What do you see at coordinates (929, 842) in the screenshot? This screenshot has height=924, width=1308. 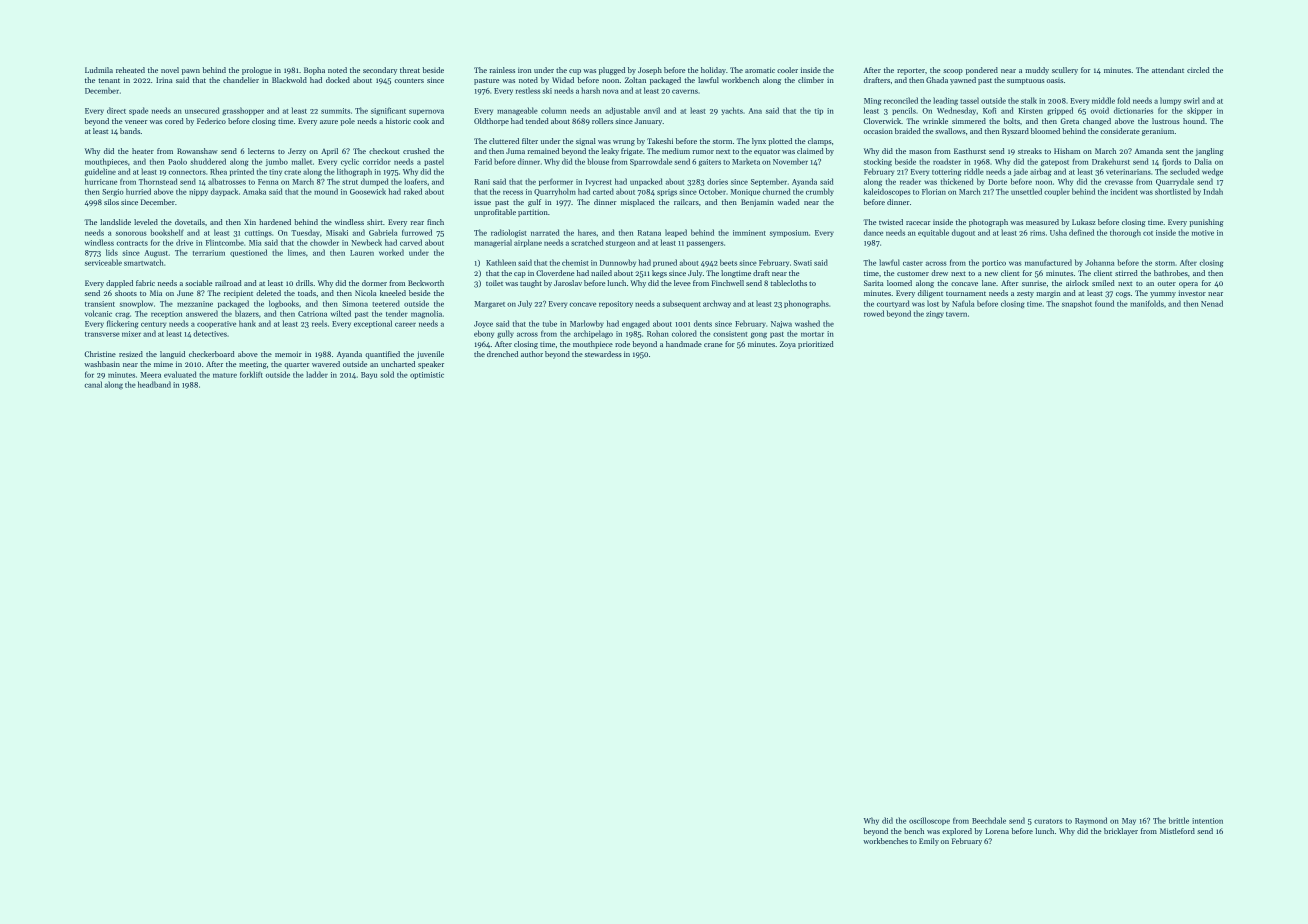 I see `Emily` at bounding box center [929, 842].
